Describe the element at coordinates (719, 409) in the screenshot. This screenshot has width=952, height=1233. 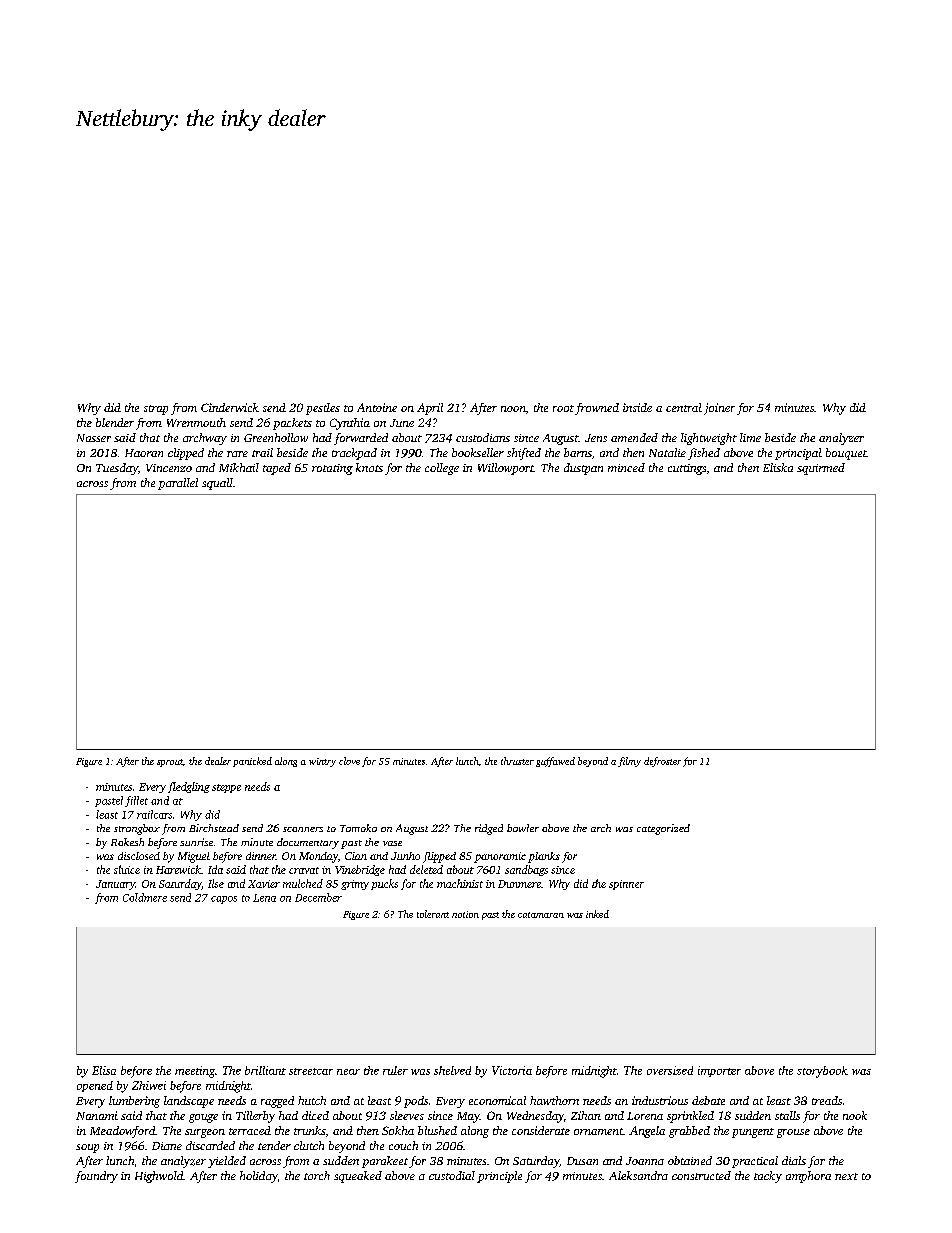
I see `joiner` at that location.
